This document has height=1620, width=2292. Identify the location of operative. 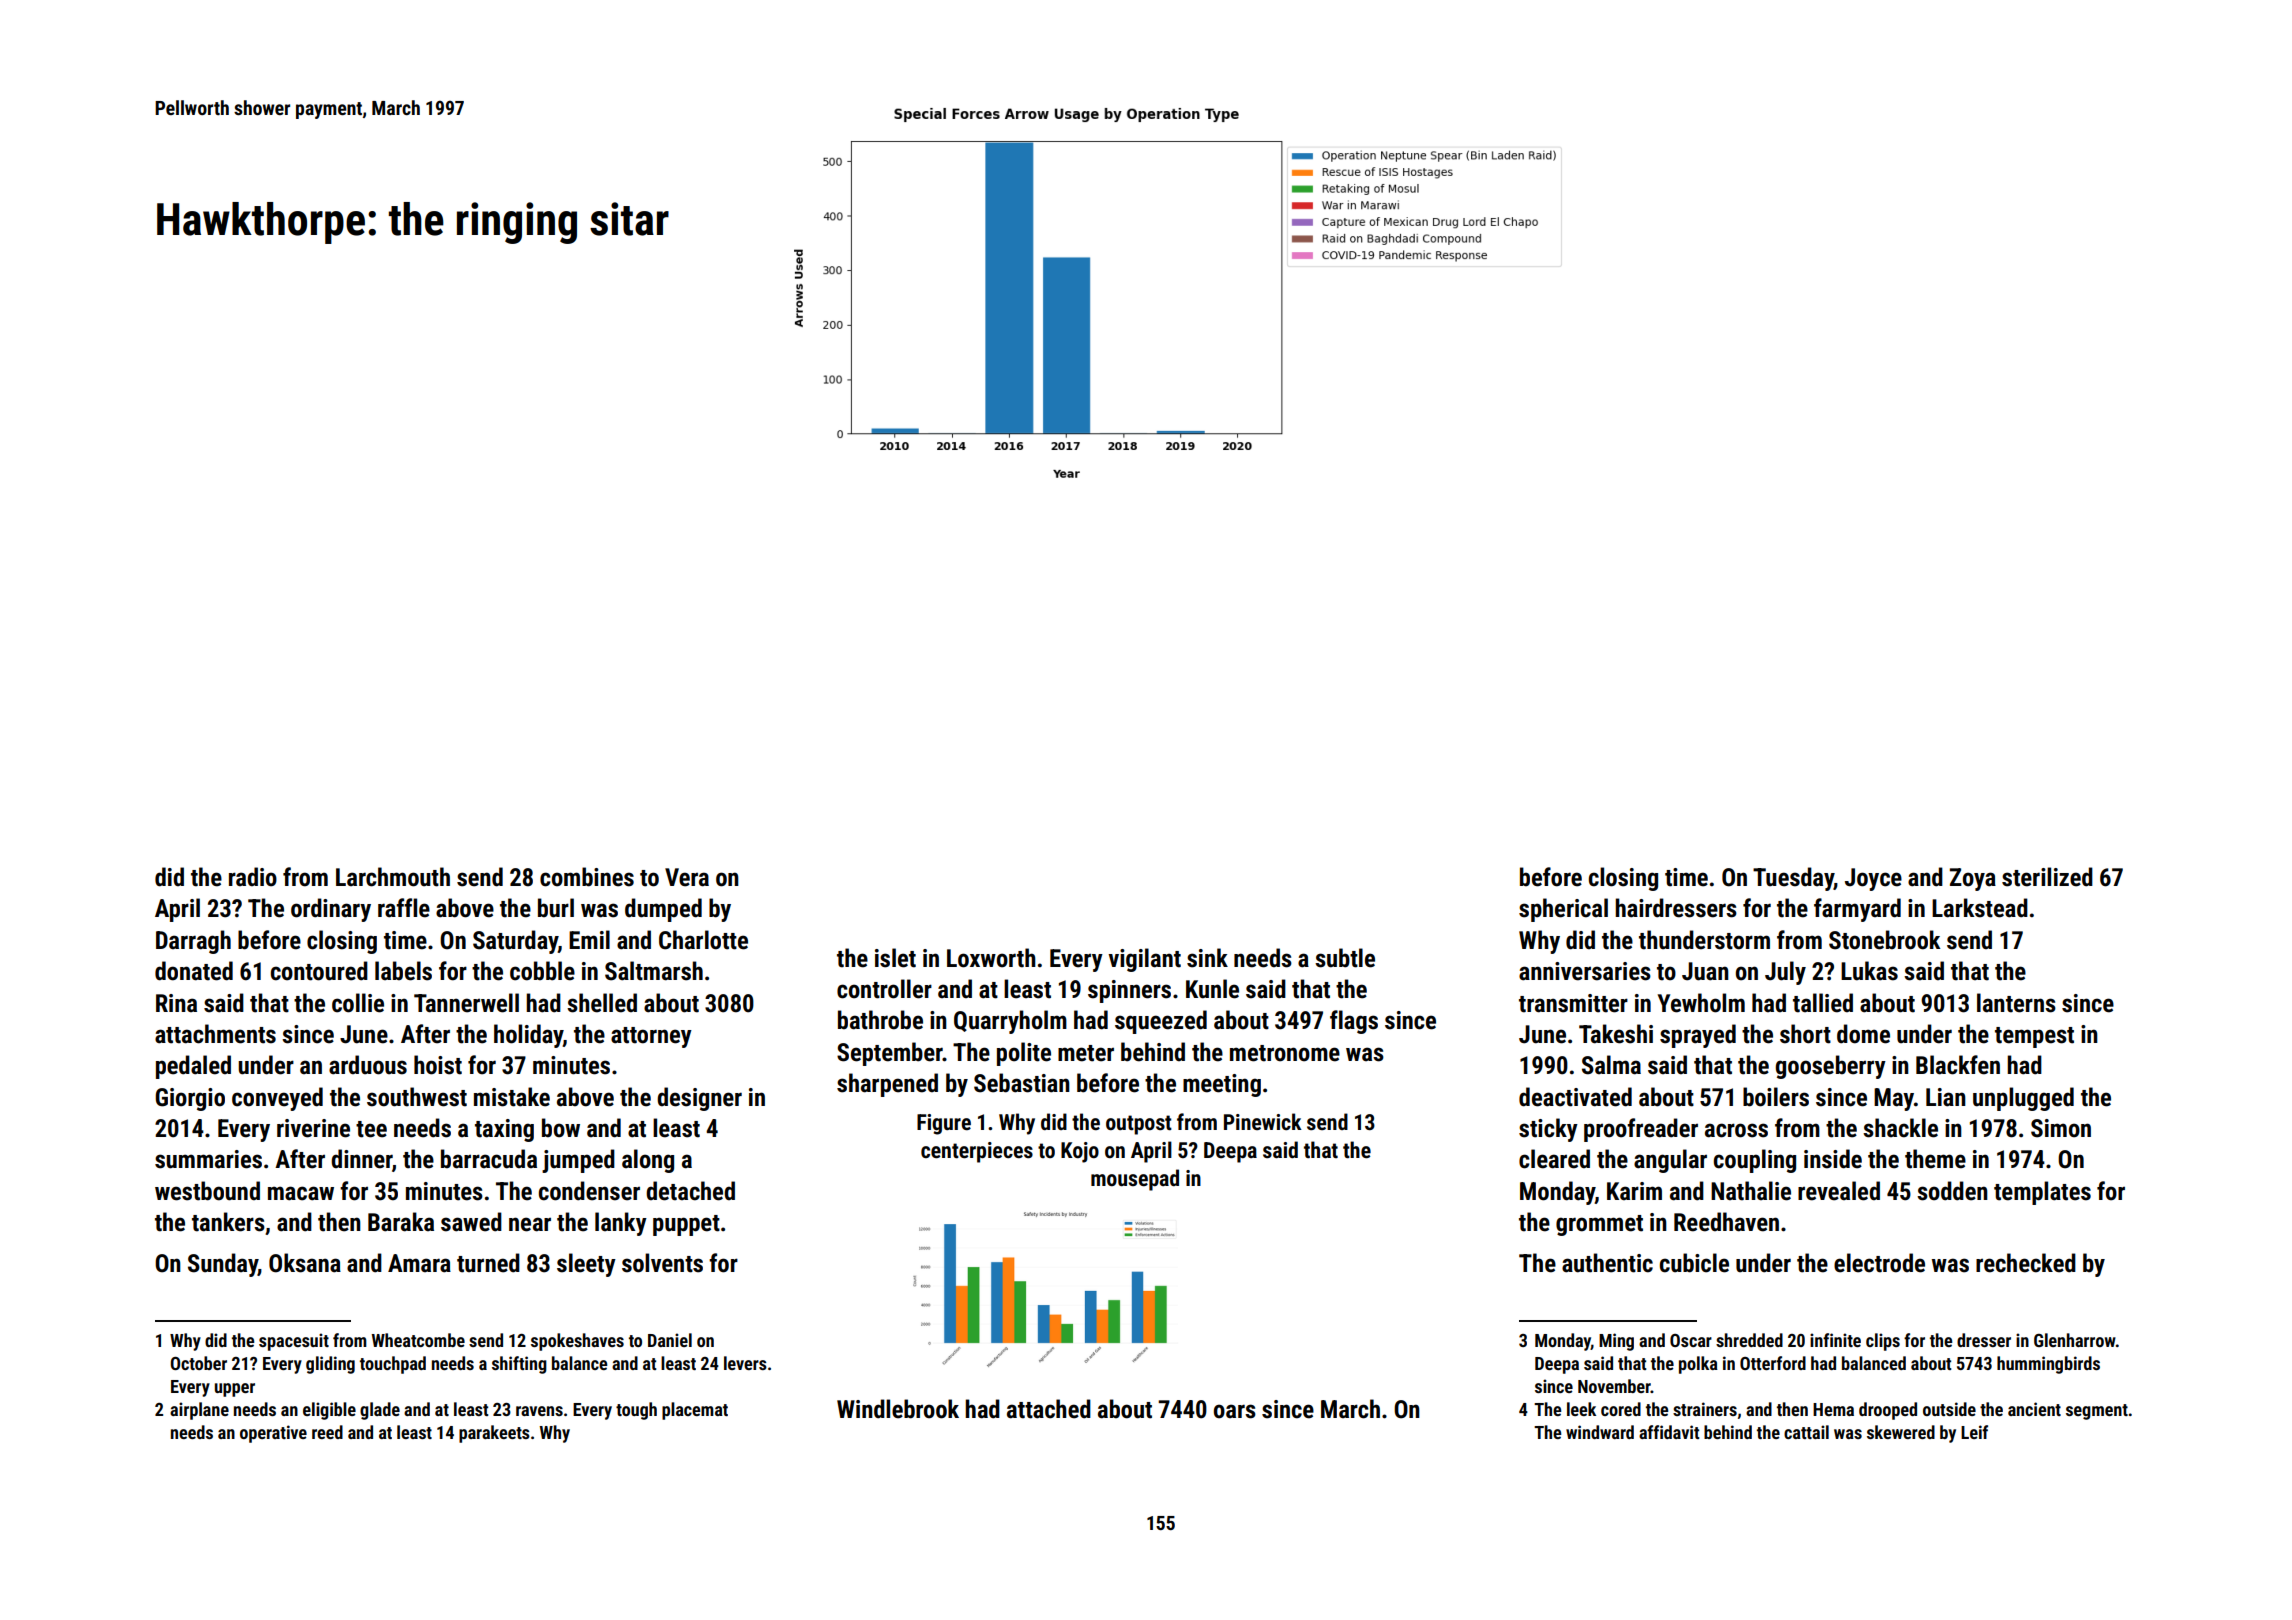
(273, 1434).
